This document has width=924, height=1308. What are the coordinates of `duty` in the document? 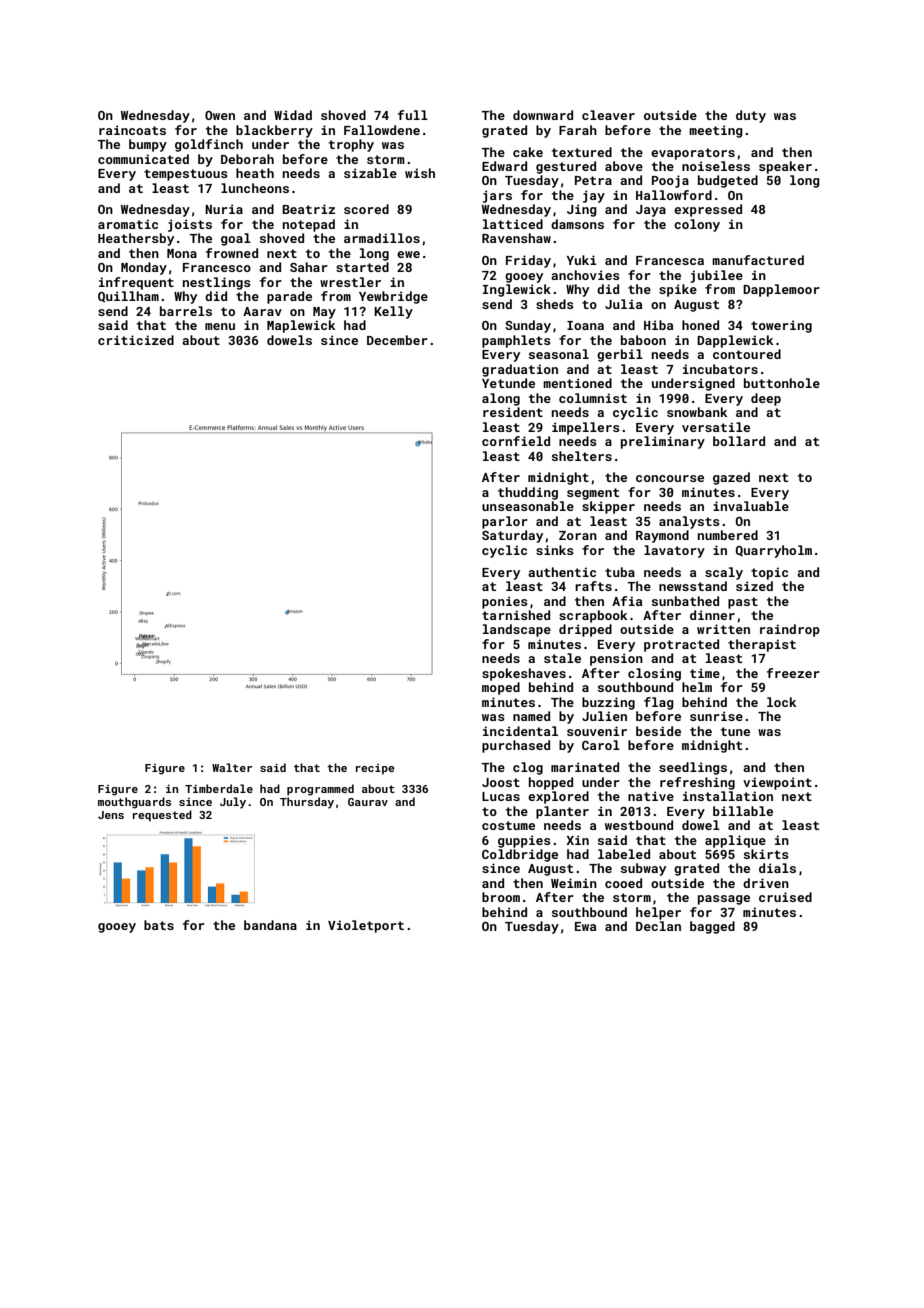 It's located at (751, 116).
